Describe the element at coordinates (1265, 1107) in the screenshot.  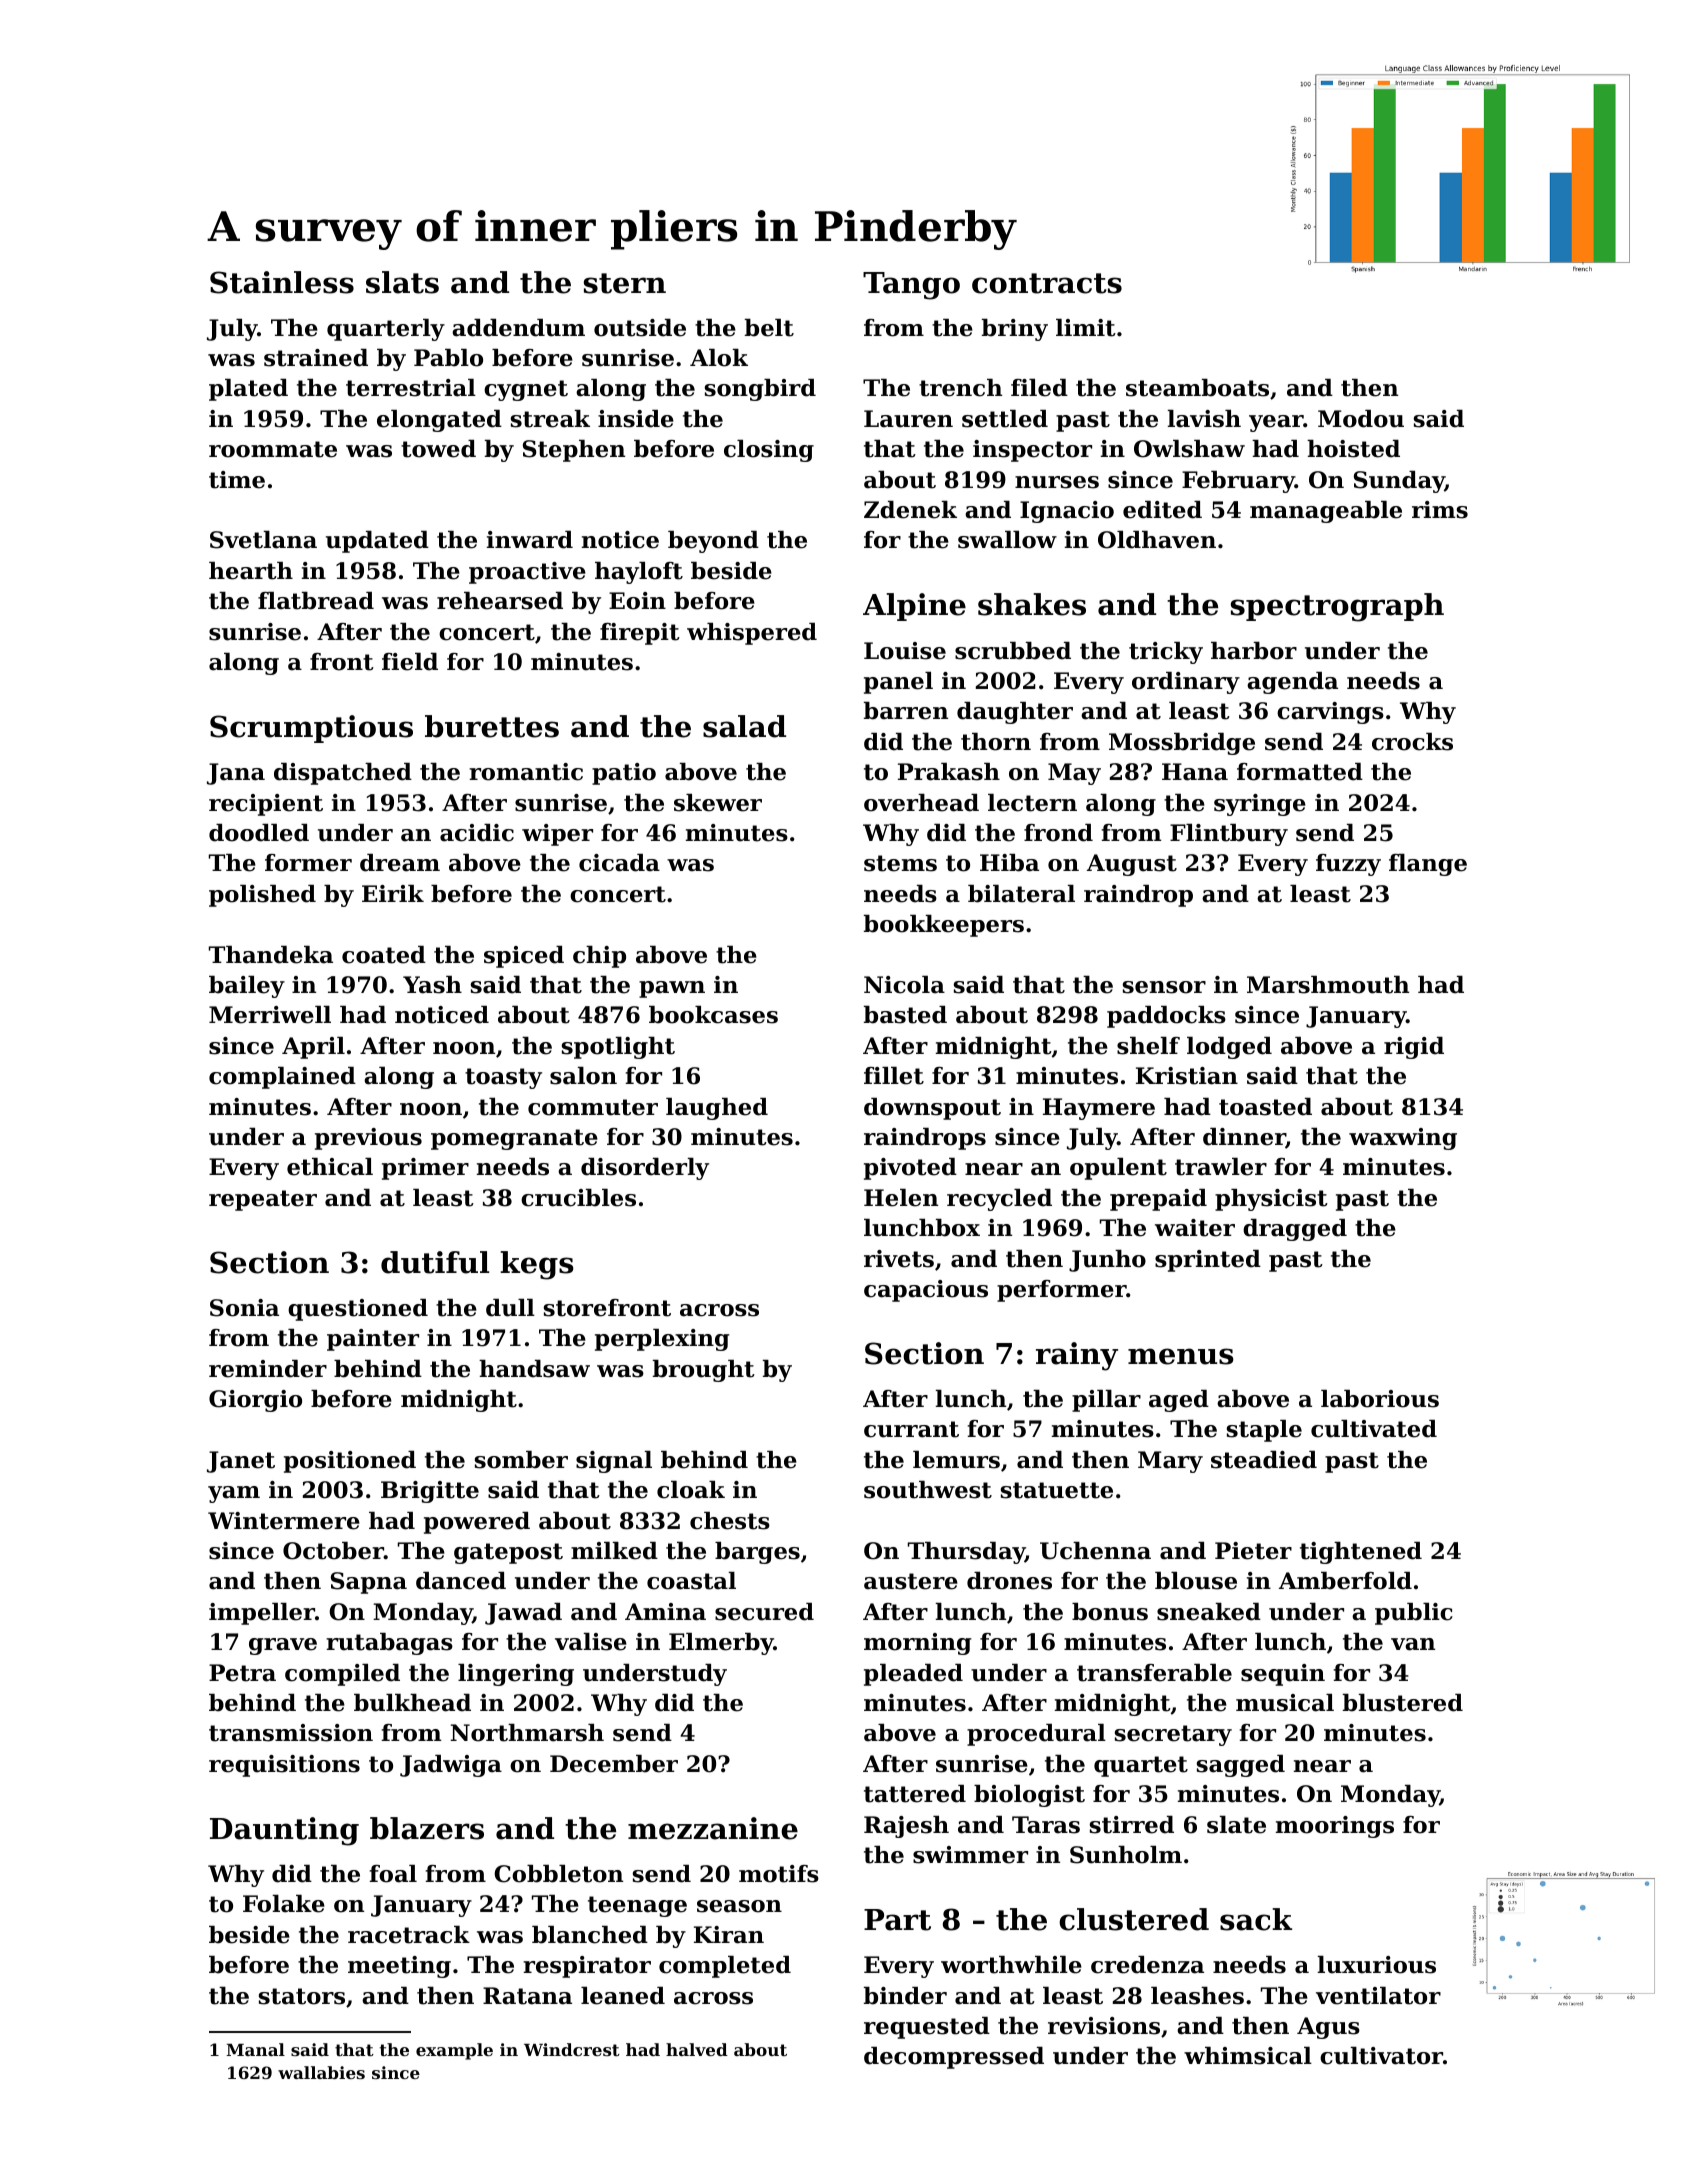
I see `toasted` at that location.
